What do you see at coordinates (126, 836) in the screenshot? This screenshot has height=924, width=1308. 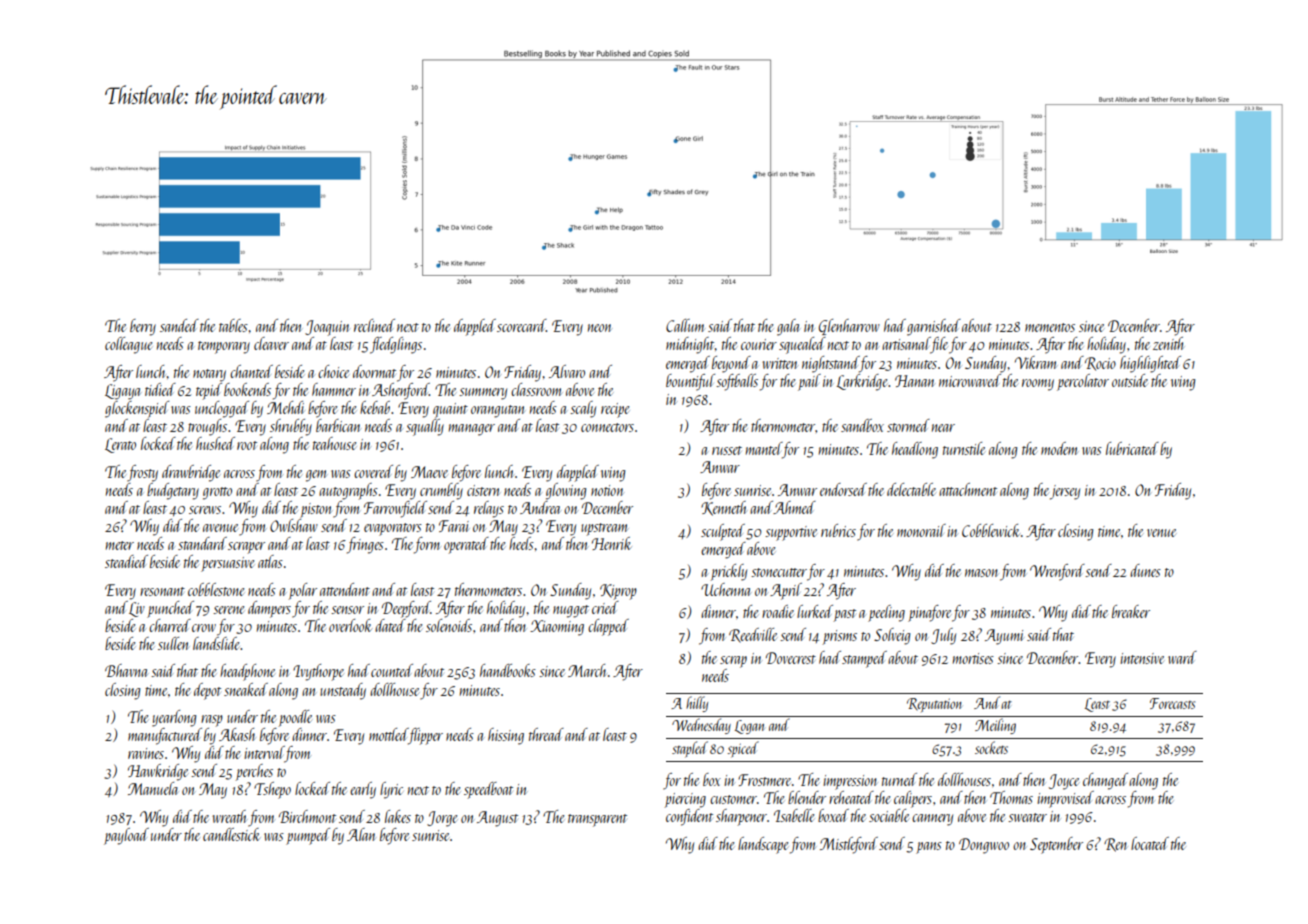 I see `payload` at bounding box center [126, 836].
